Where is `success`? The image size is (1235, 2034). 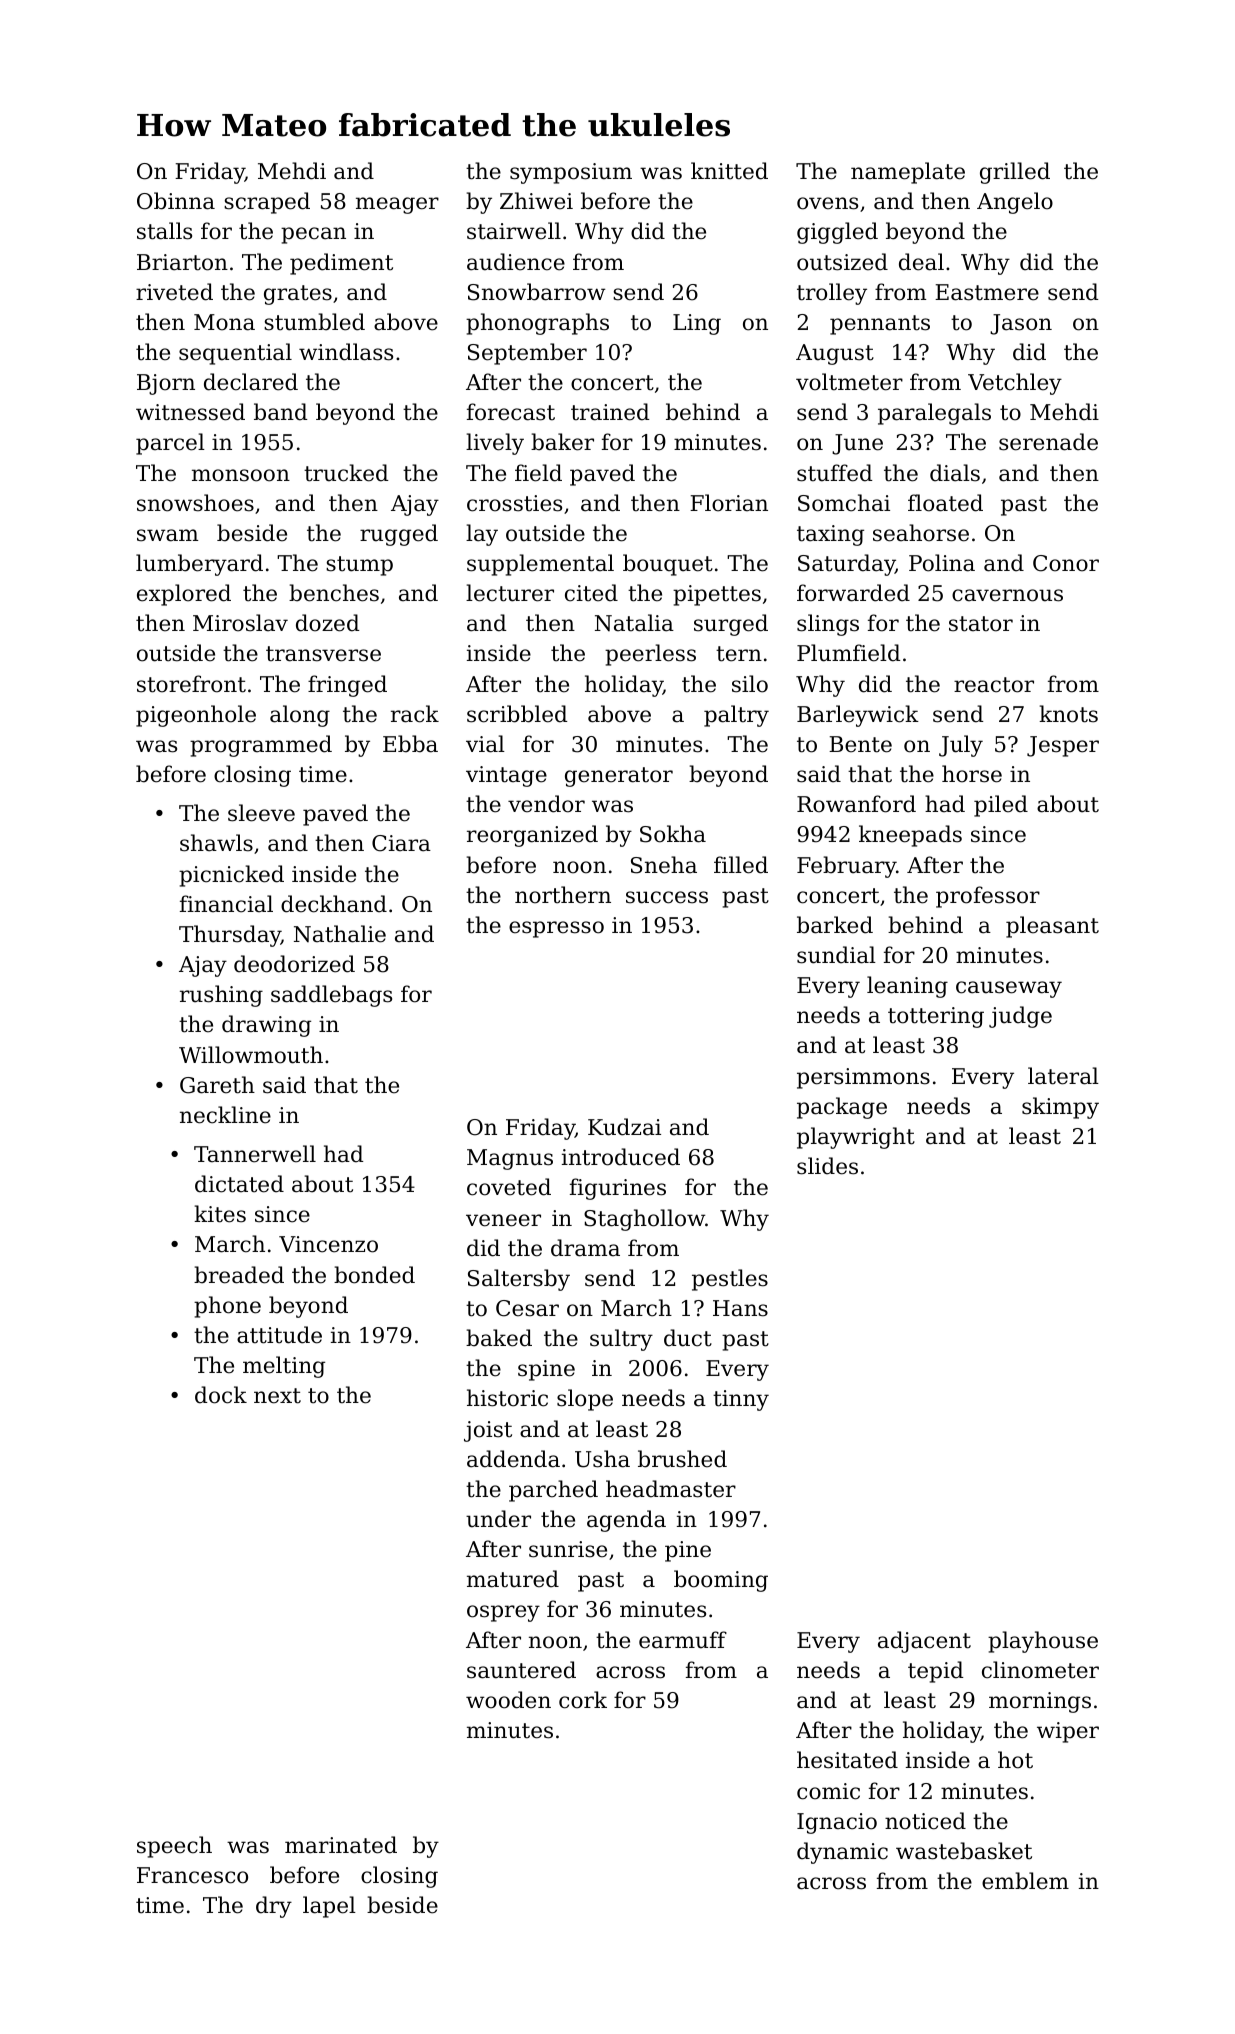
success is located at coordinates (667, 897).
